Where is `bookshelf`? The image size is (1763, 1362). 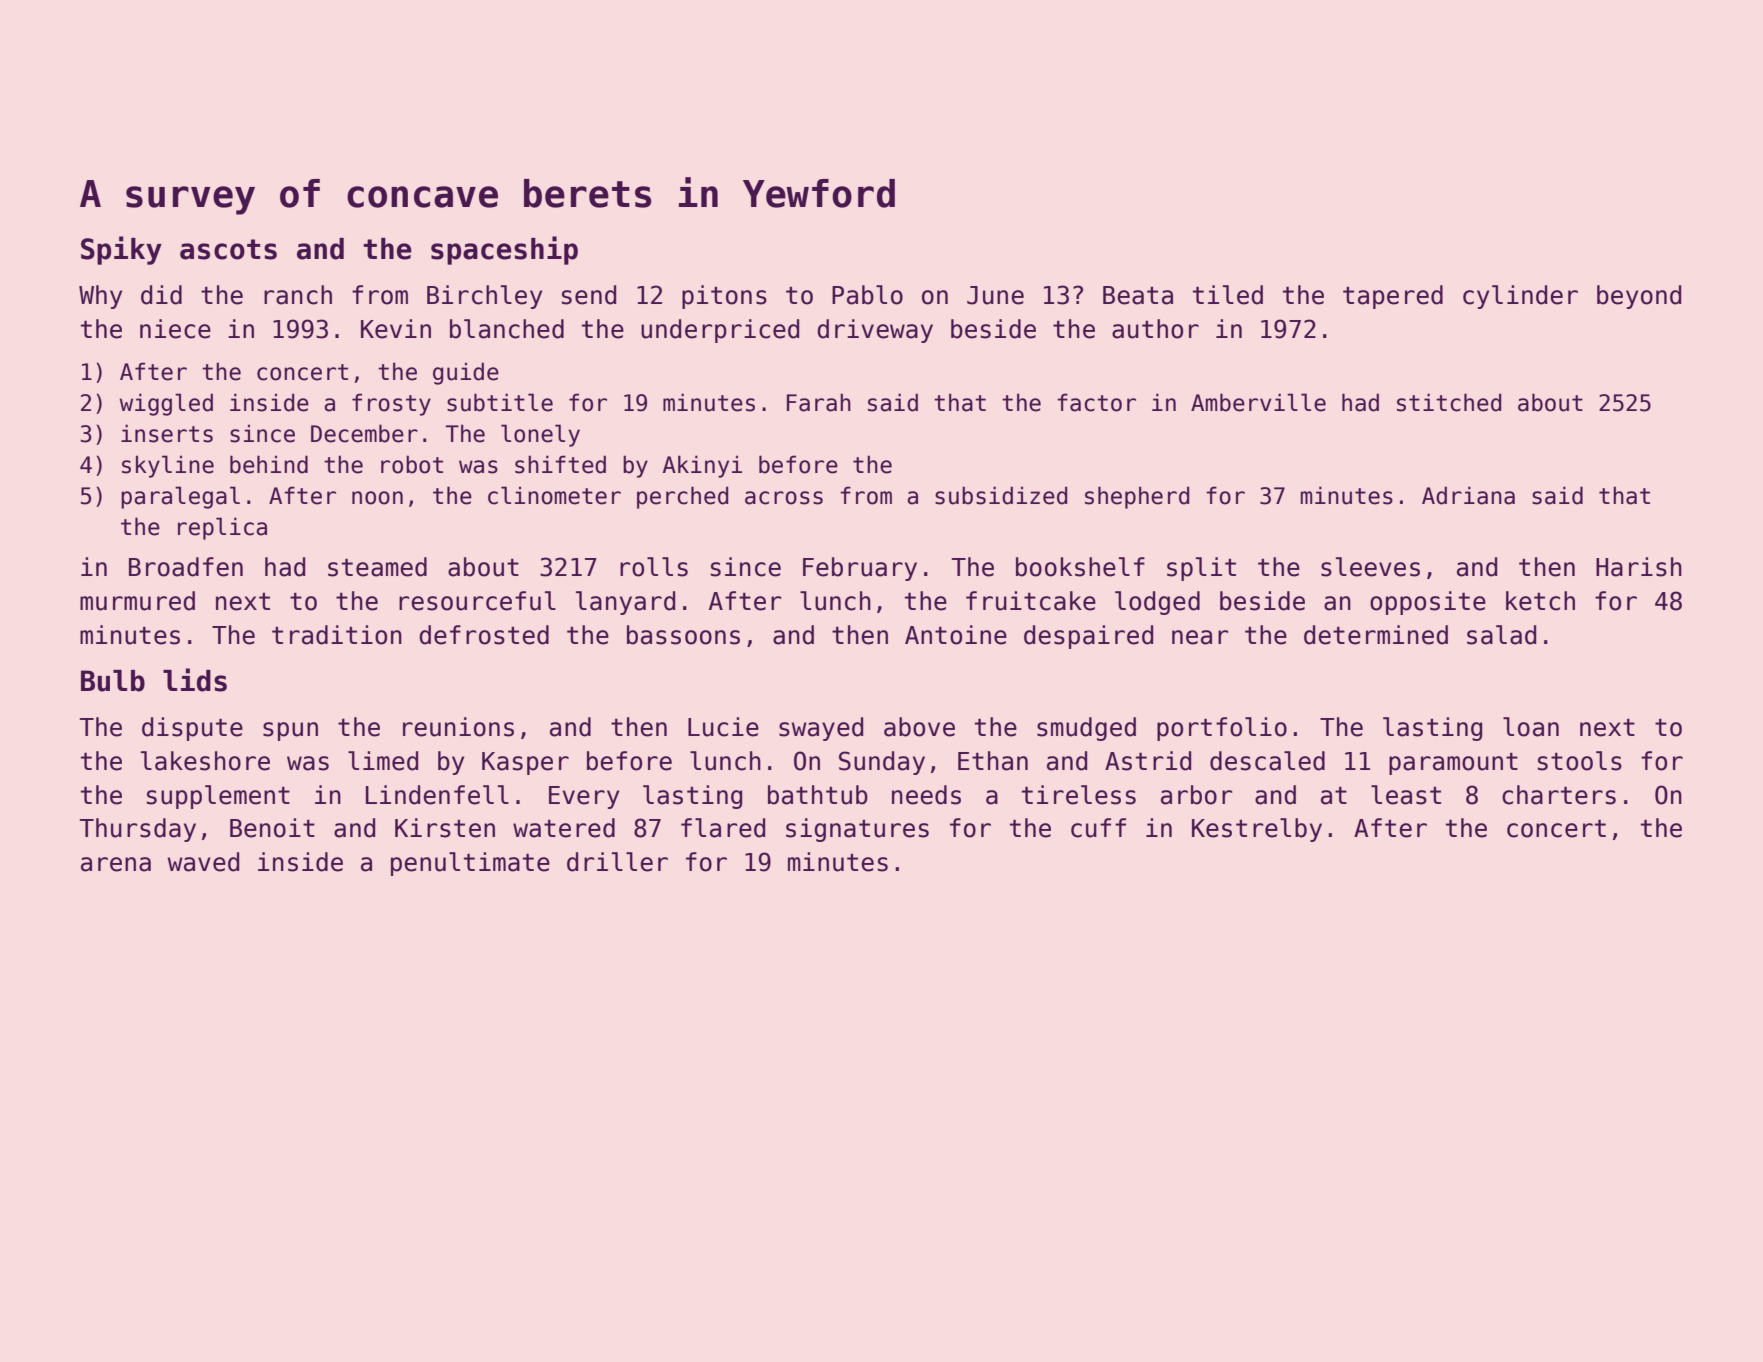
bookshelf is located at coordinates (1080, 567).
